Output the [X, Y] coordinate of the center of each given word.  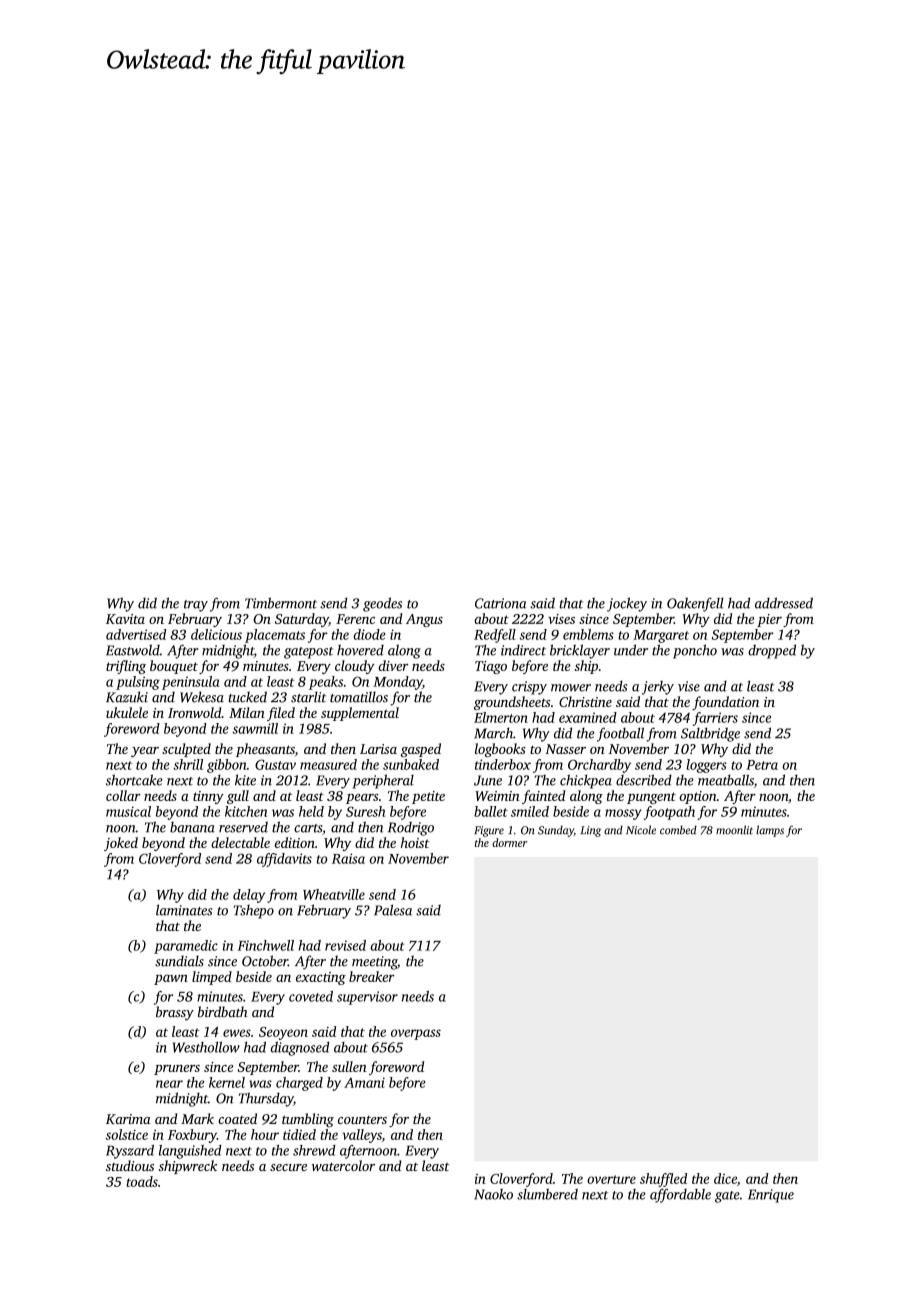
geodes [382, 604]
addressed [784, 603]
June [488, 780]
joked [121, 844]
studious [130, 1165]
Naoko [493, 1194]
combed [678, 830]
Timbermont [281, 603]
